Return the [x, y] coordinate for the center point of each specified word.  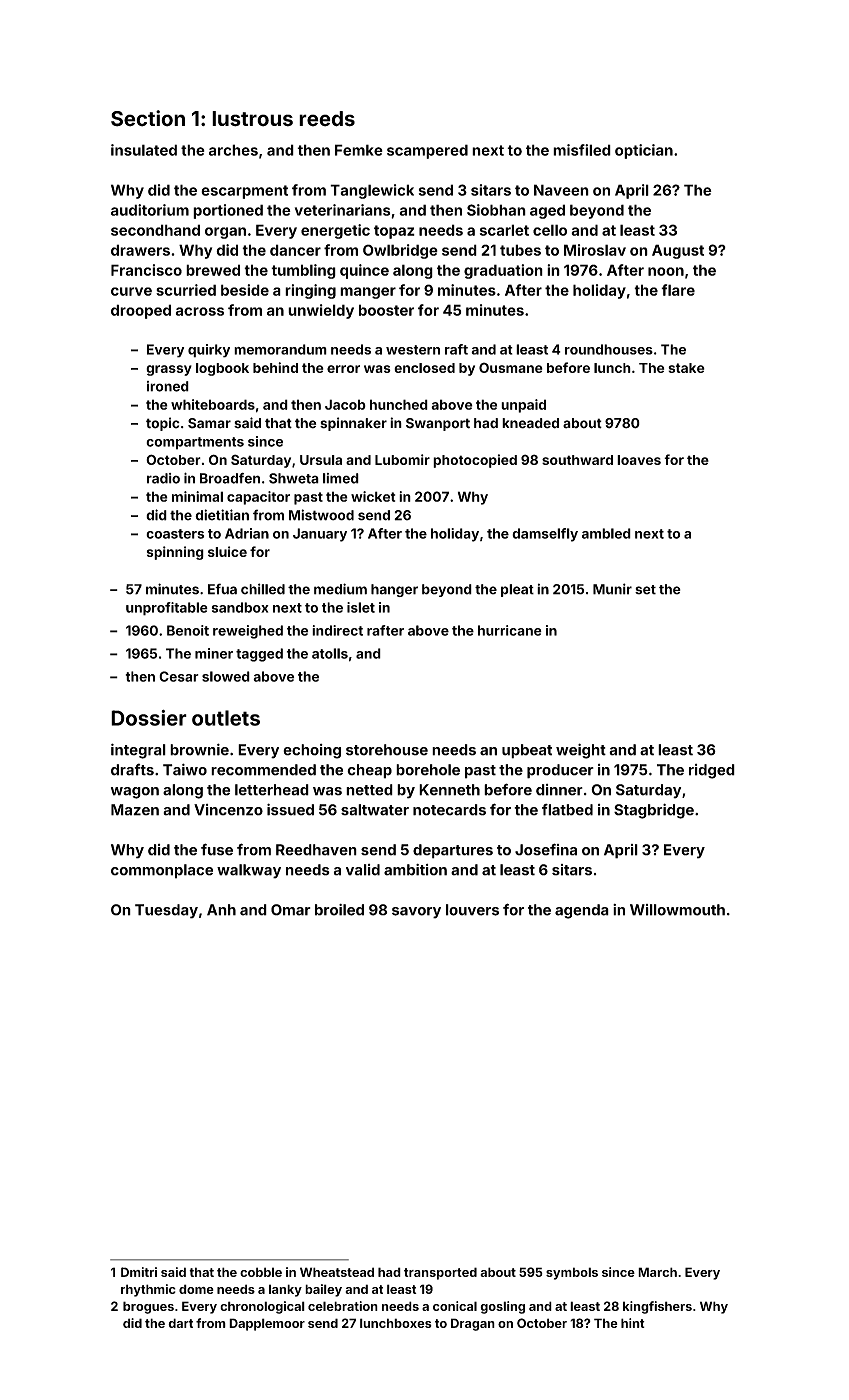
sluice [227, 551]
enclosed [424, 368]
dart [180, 1323]
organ [225, 233]
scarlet [504, 230]
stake [686, 368]
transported [440, 1273]
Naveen [561, 190]
